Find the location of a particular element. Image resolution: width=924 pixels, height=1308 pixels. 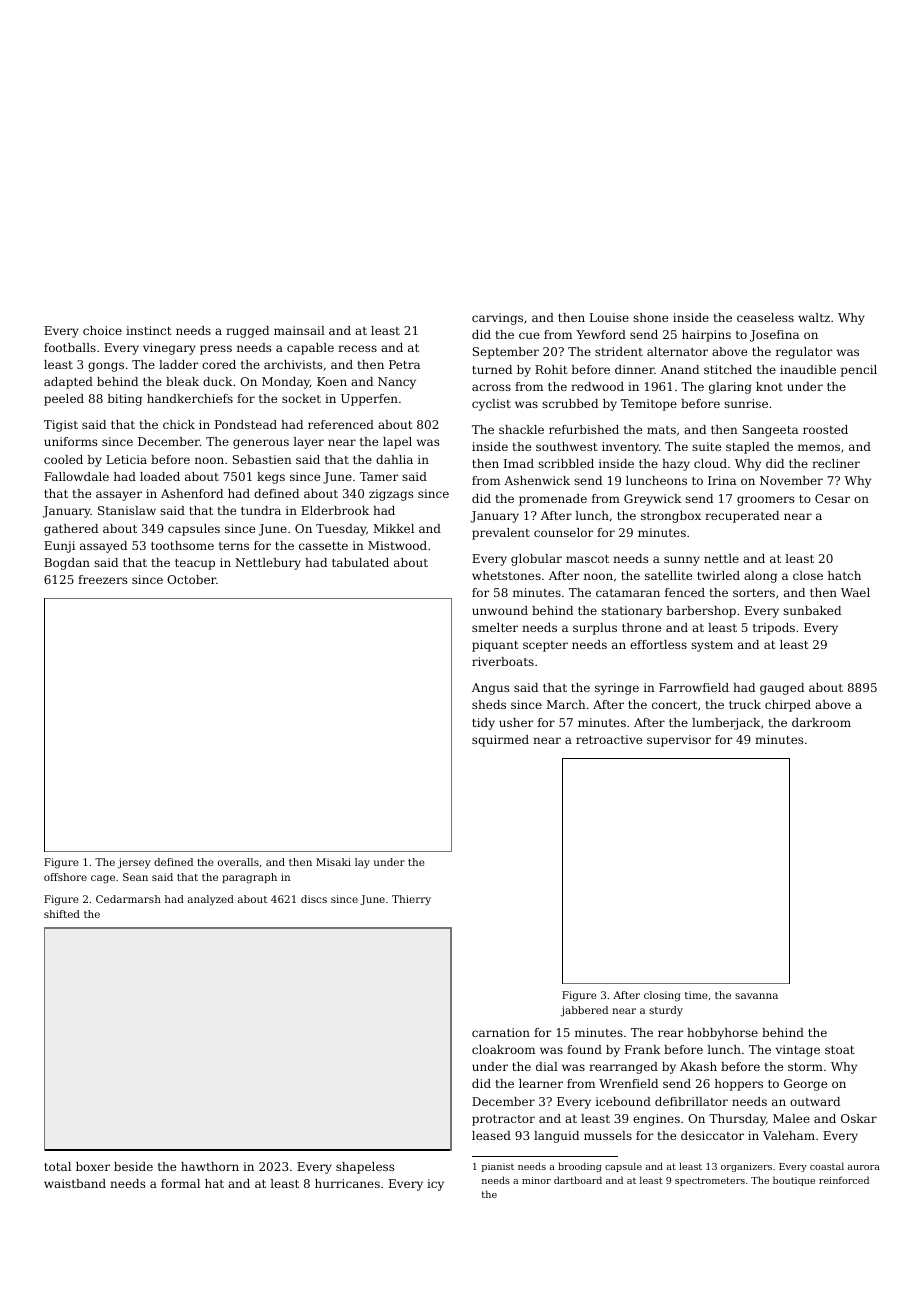

icy is located at coordinates (435, 1185).
